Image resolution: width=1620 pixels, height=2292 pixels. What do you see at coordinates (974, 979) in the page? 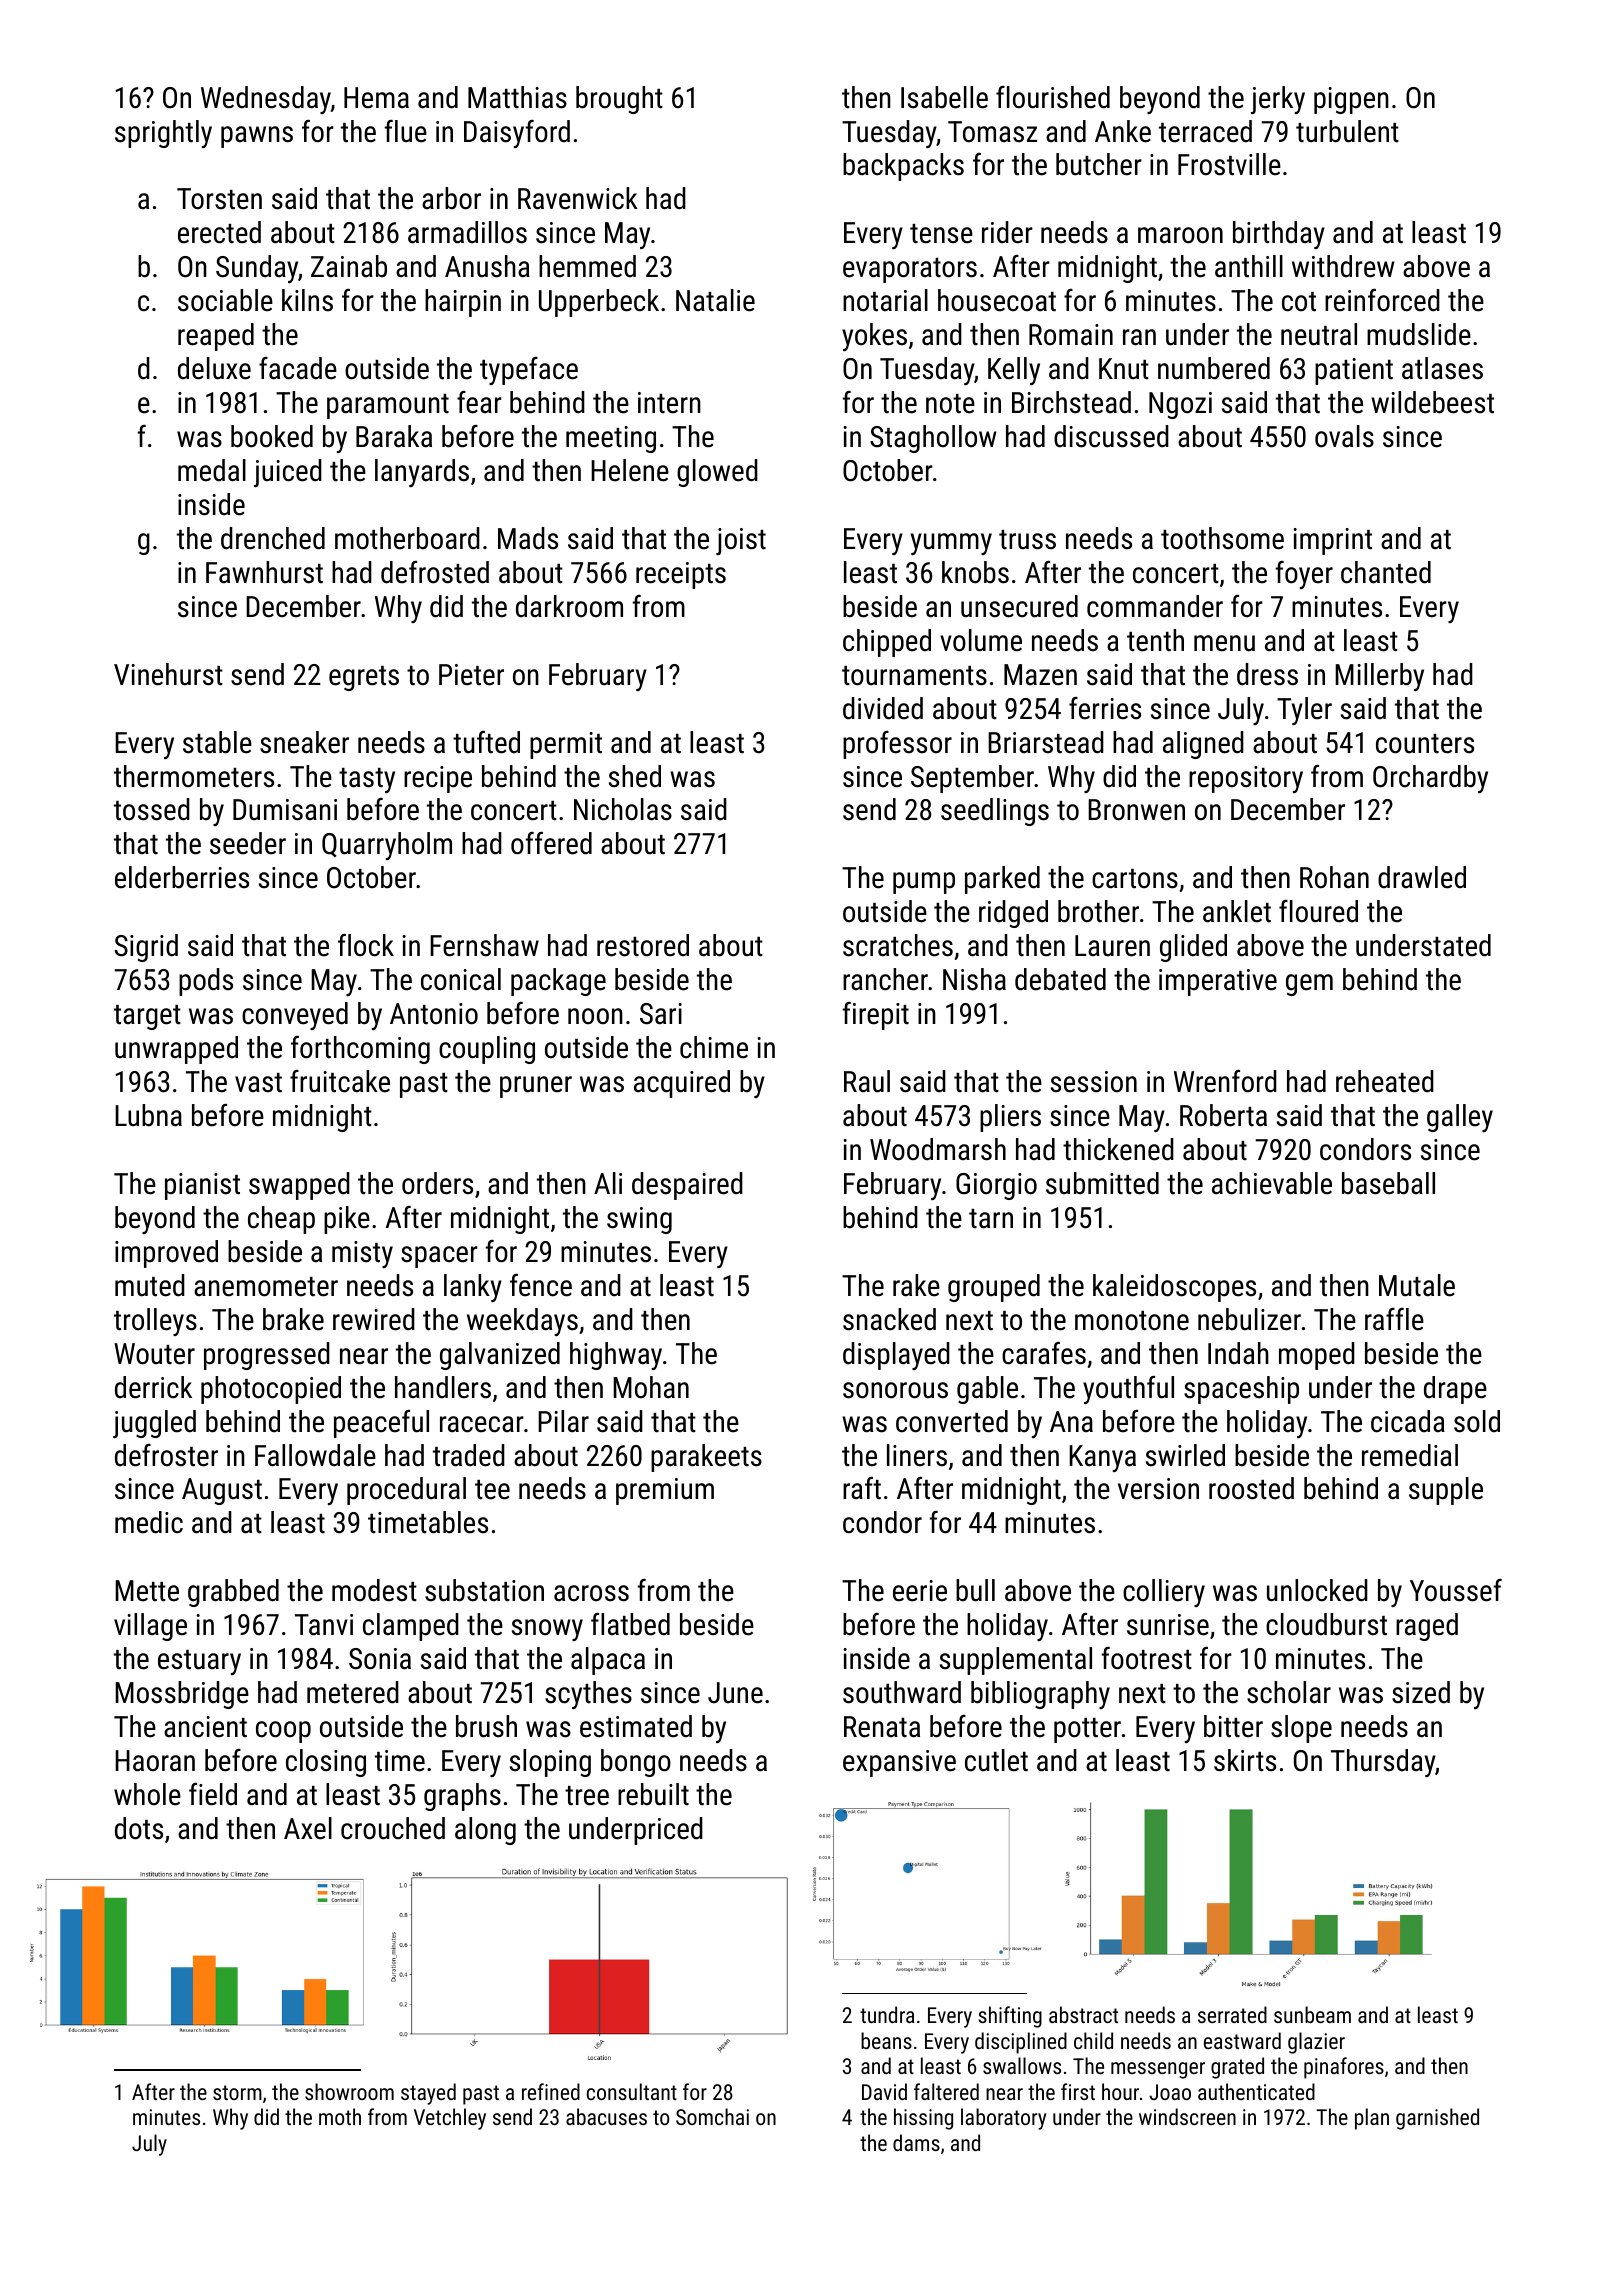
I see `Nisha` at bounding box center [974, 979].
